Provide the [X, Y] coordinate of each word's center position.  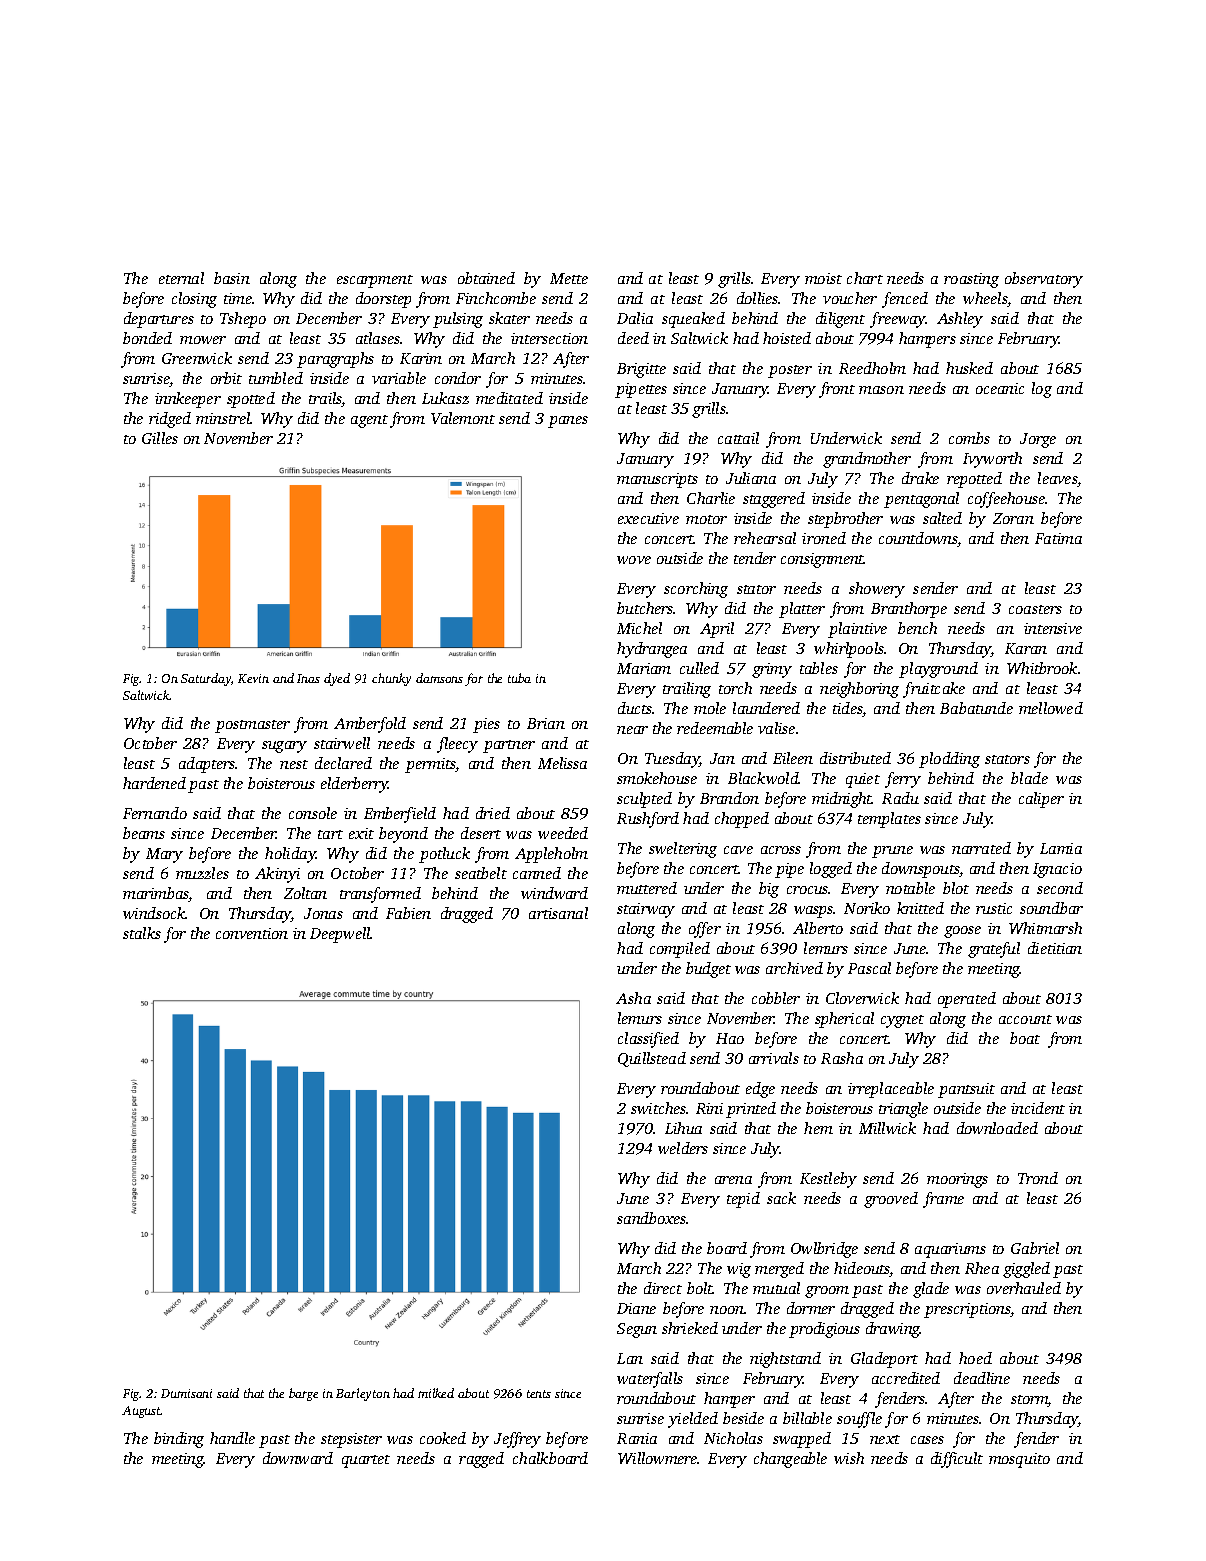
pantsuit [966, 1090]
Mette [569, 278]
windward [554, 893]
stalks [142, 933]
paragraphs [335, 360]
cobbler [776, 998]
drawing [893, 1330]
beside [743, 1418]
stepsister [351, 1440]
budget [708, 970]
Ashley [960, 320]
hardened [154, 783]
